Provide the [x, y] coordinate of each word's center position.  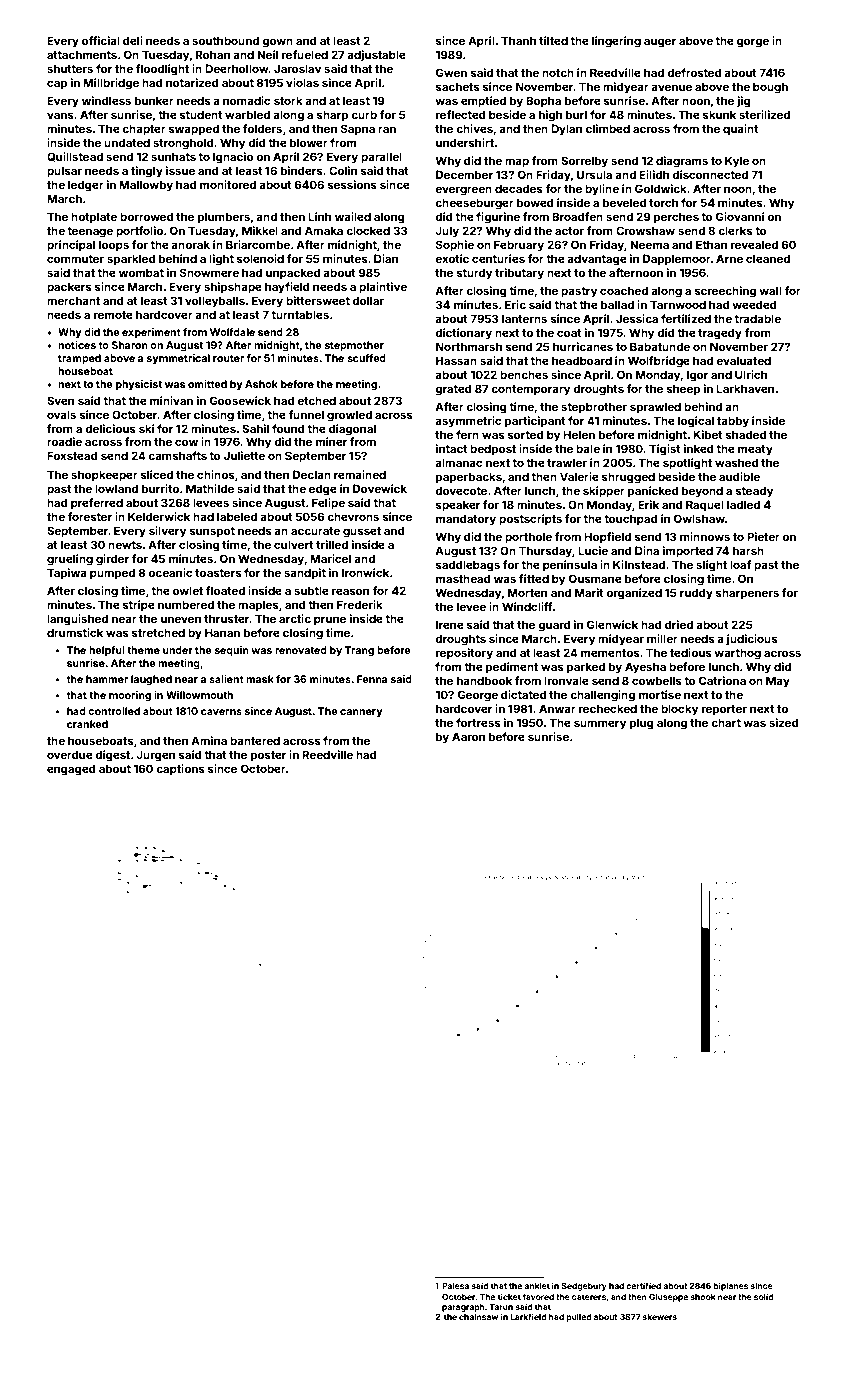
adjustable [376, 56]
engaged [71, 770]
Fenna [372, 679]
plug [642, 724]
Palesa [455, 1286]
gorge [753, 43]
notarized [192, 82]
